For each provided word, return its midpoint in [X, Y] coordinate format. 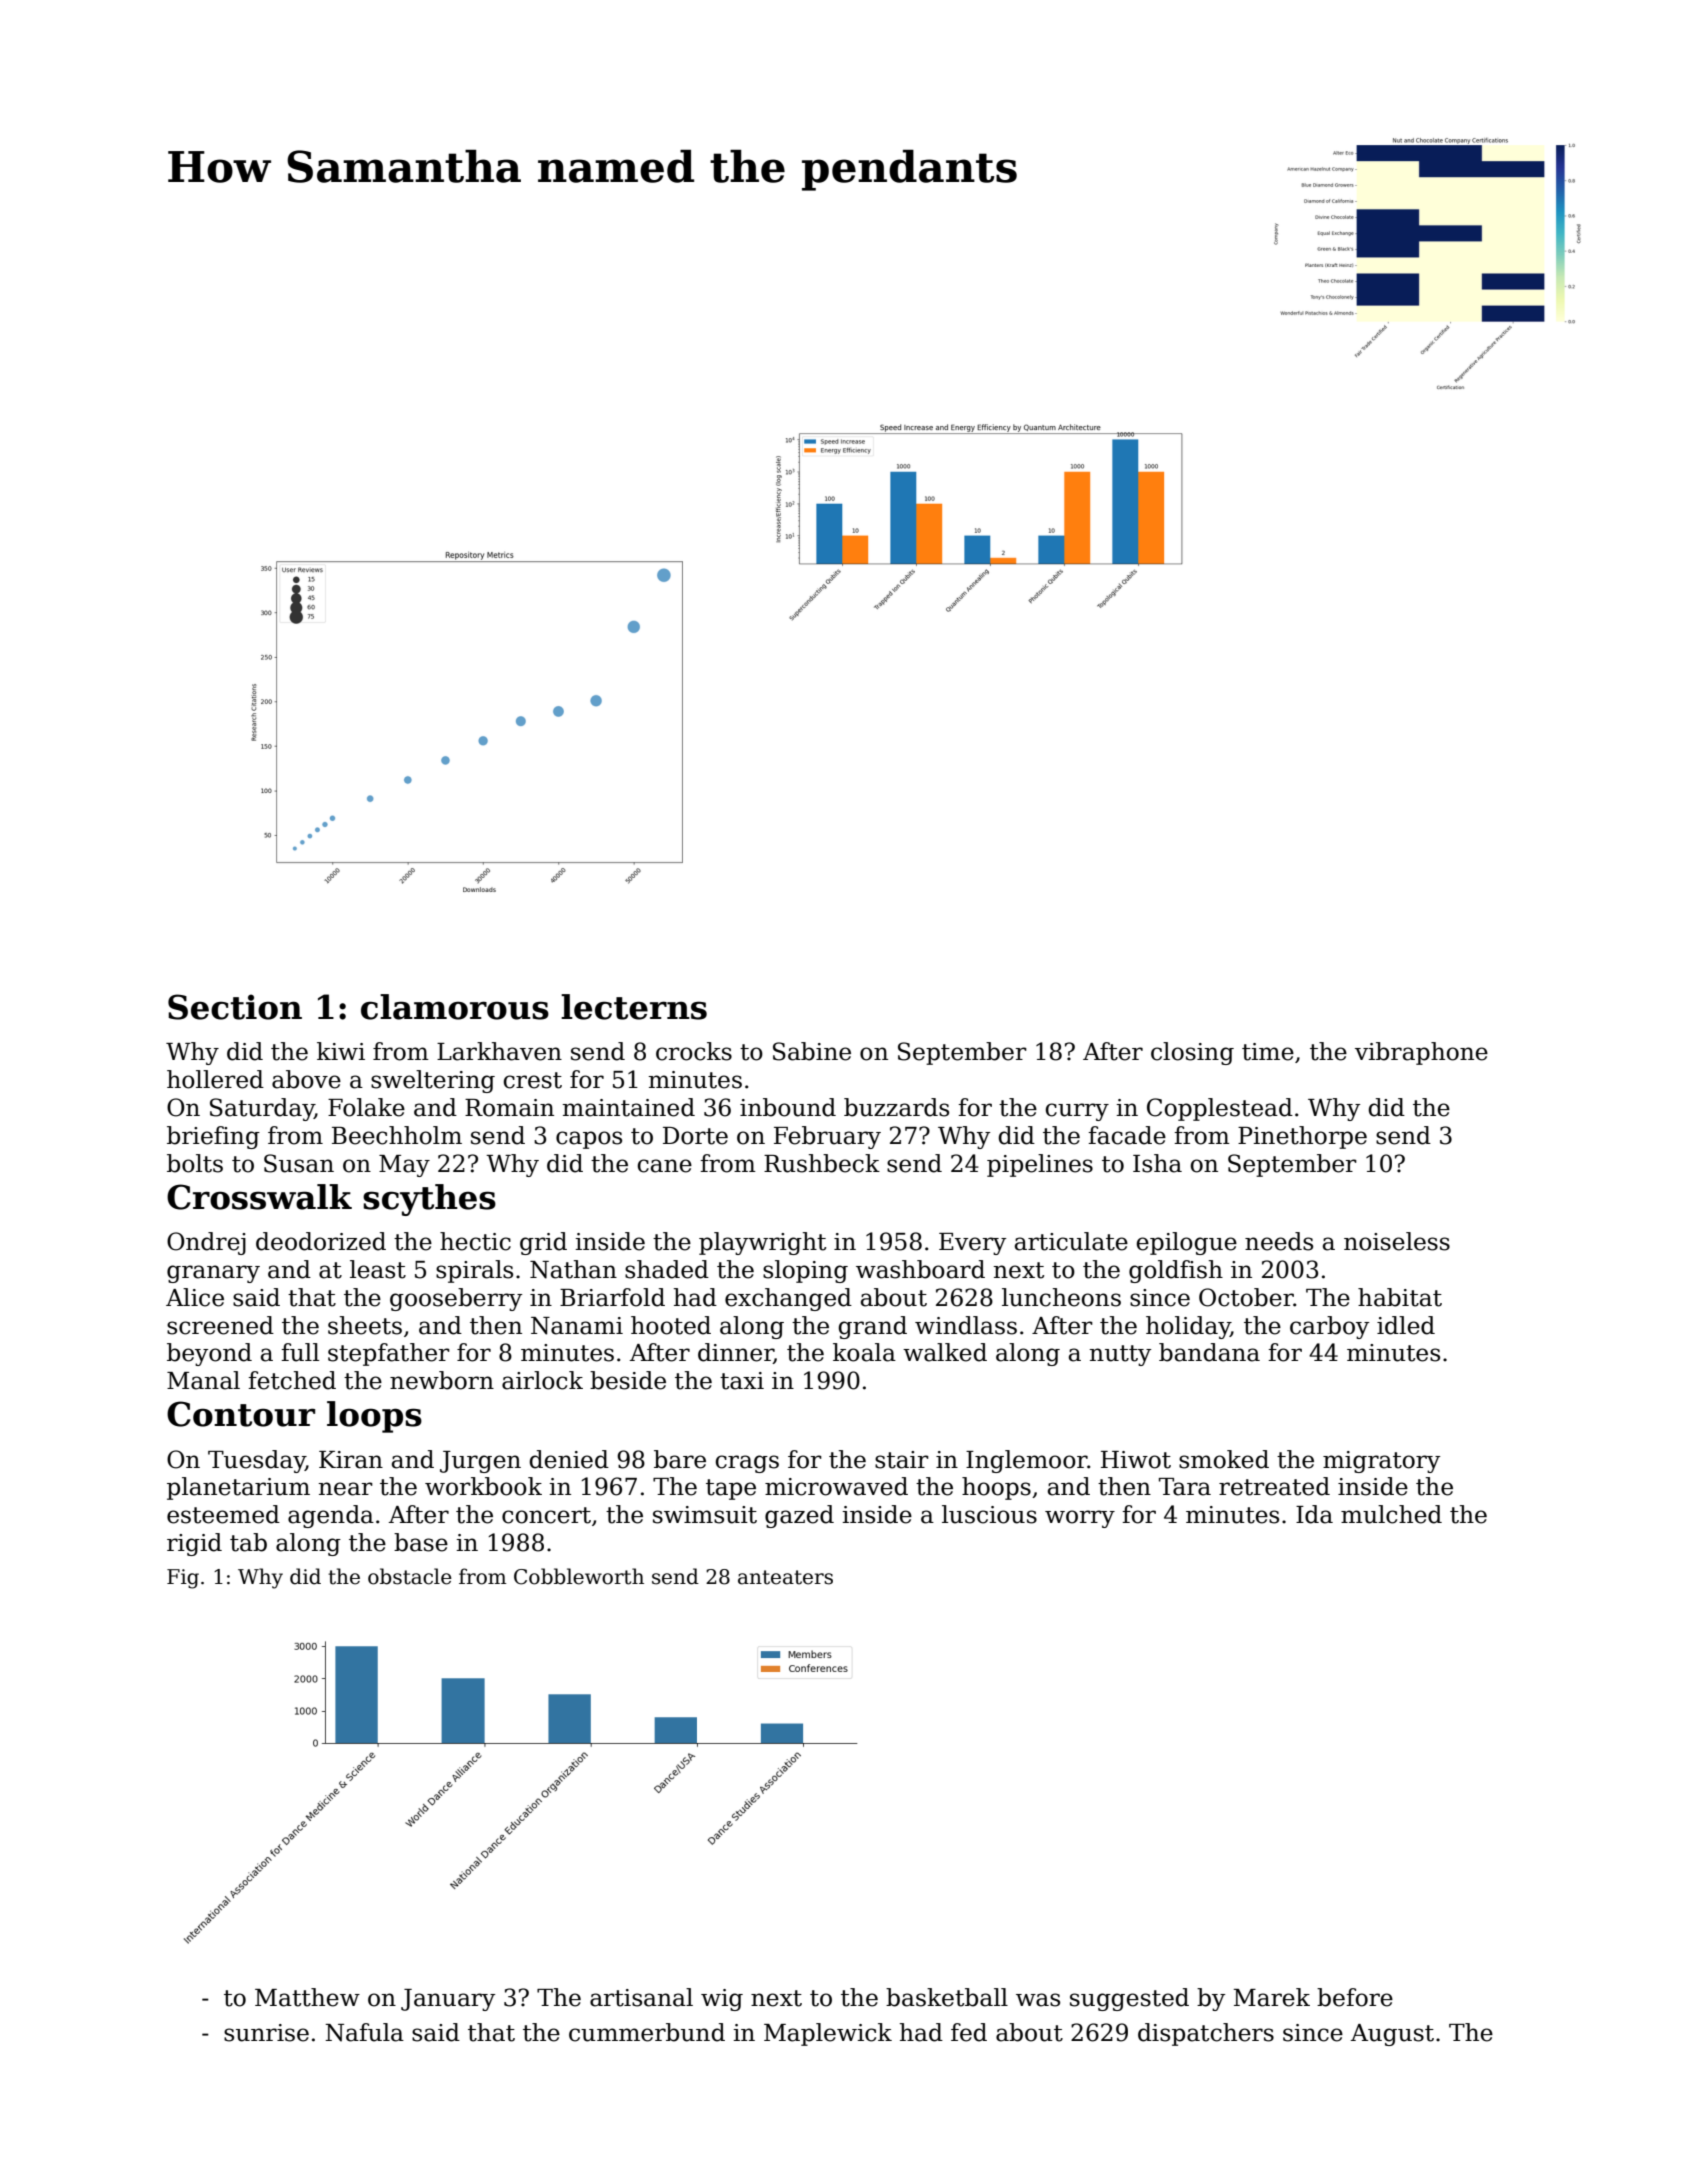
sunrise [266, 2033]
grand [873, 1327]
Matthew [307, 1997]
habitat [1400, 1297]
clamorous [455, 1007]
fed [969, 2032]
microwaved [836, 1486]
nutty [1120, 1355]
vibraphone [1421, 1053]
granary [213, 1274]
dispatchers [1206, 2034]
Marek [1272, 1997]
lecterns [634, 1007]
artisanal [641, 1997]
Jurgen [480, 1462]
